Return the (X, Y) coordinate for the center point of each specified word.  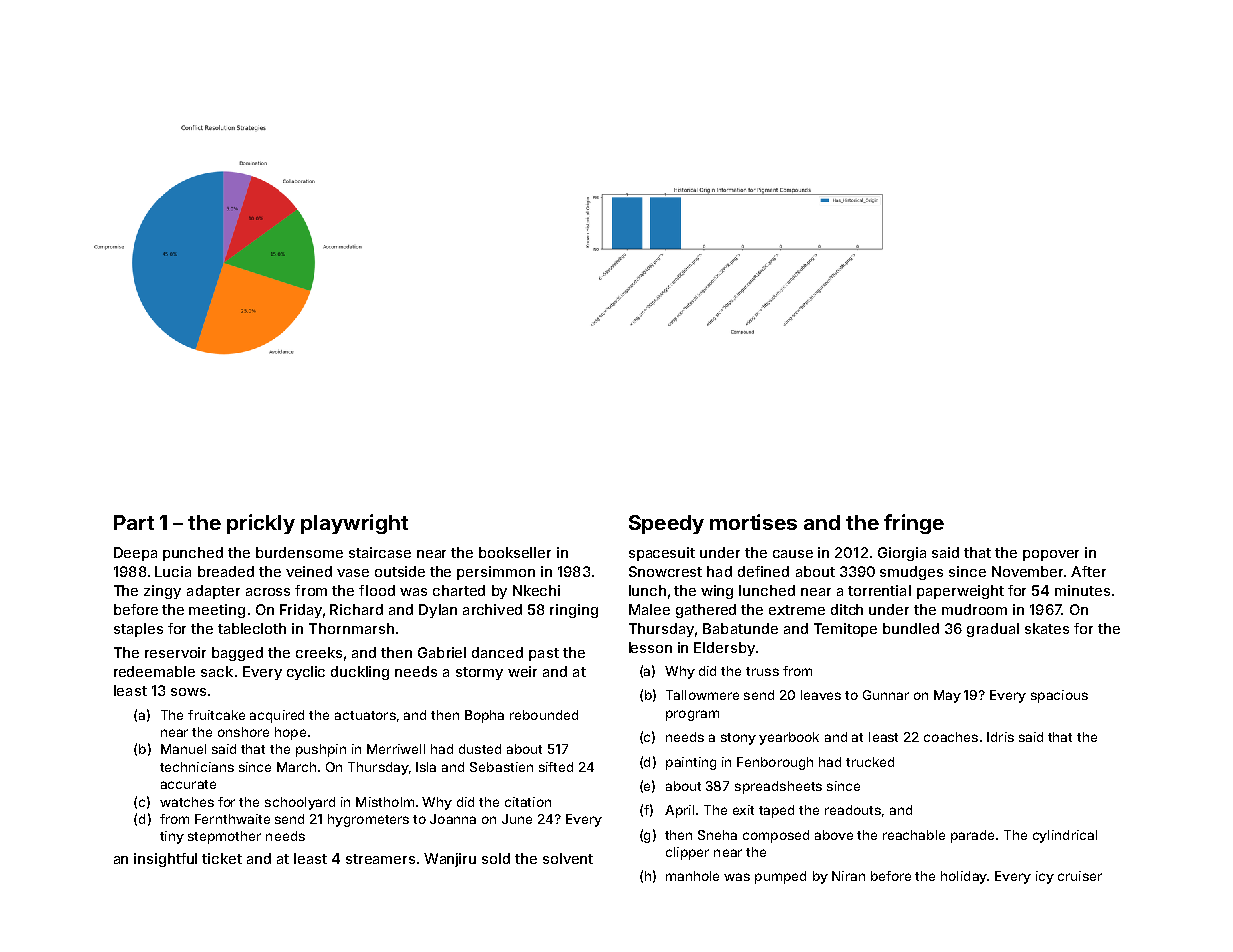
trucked (870, 762)
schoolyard (300, 803)
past (544, 654)
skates (1047, 628)
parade (972, 836)
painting (691, 763)
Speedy (666, 524)
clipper (687, 853)
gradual (993, 630)
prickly (261, 524)
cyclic (306, 673)
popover (1051, 555)
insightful (165, 860)
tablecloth (252, 628)
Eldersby (724, 649)
